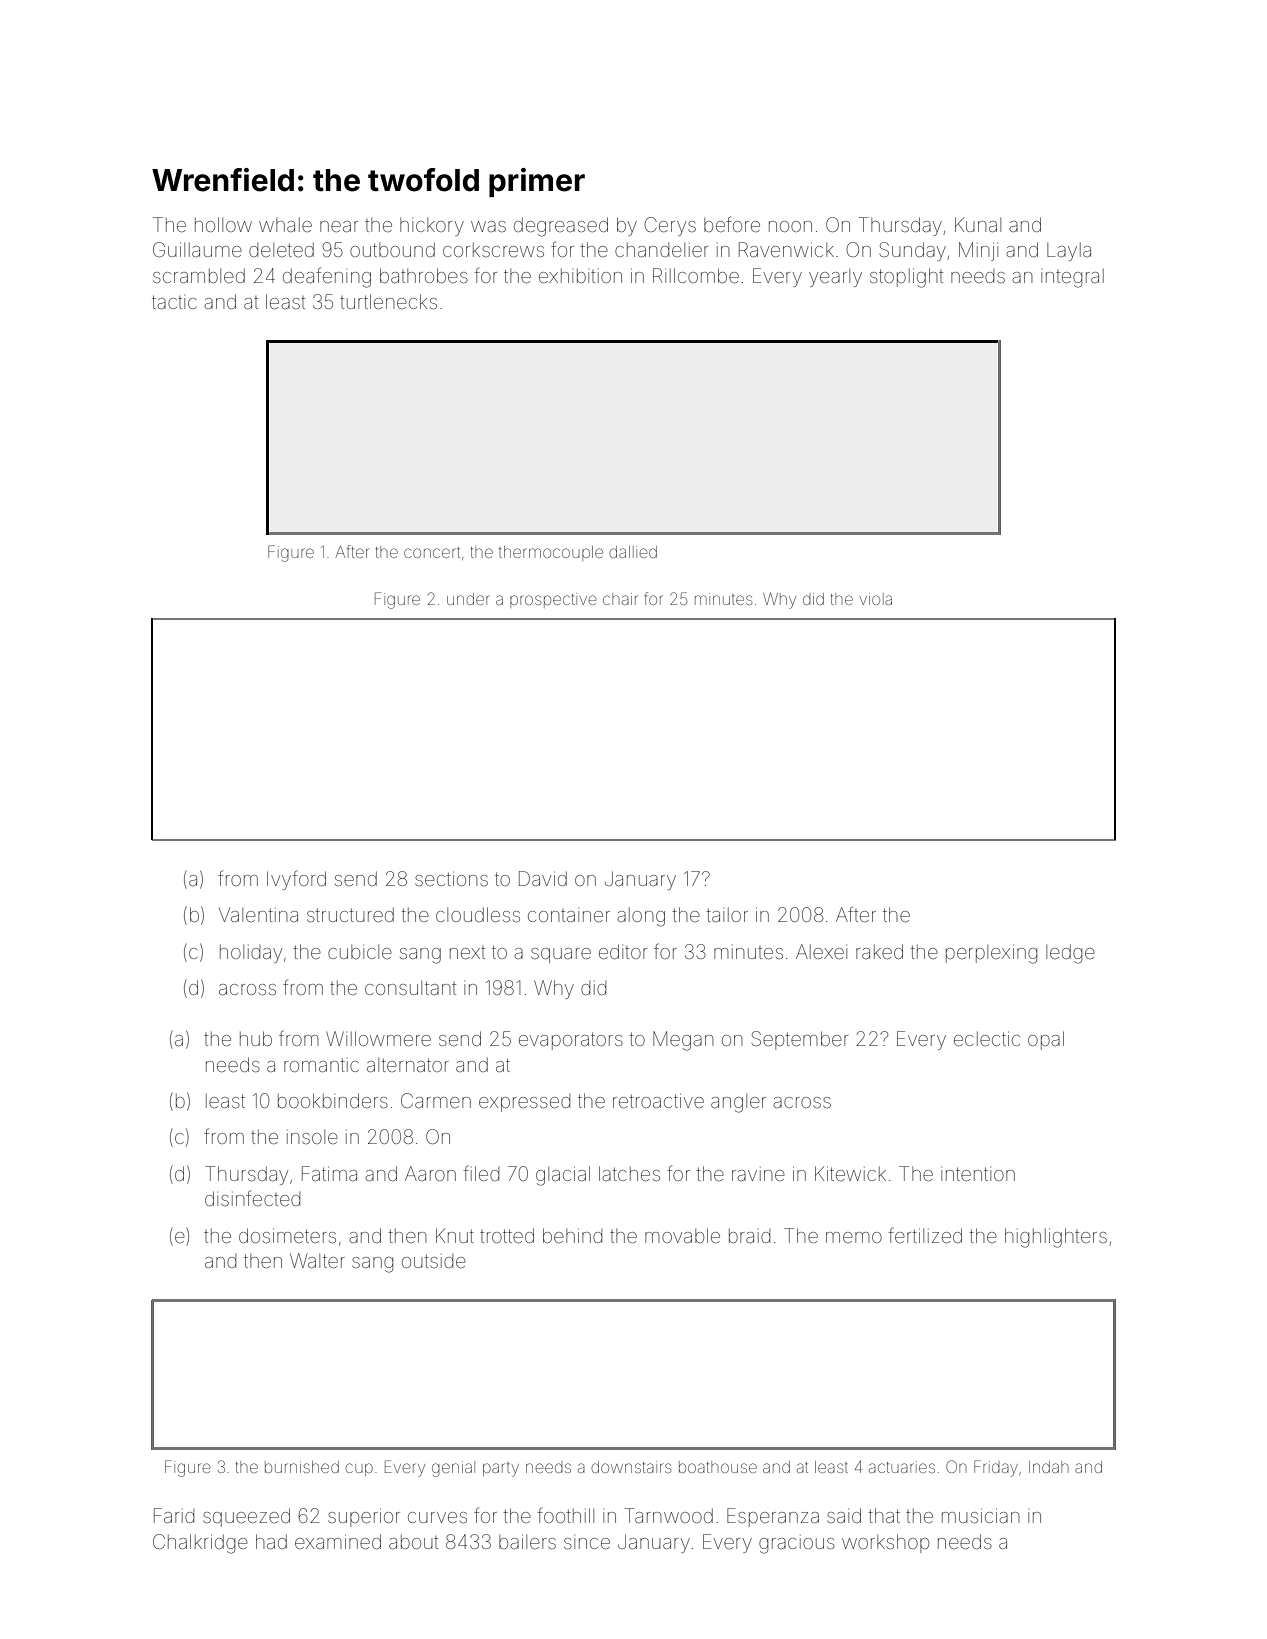 The image size is (1267, 1639). I want to click on Kunal, so click(978, 224).
